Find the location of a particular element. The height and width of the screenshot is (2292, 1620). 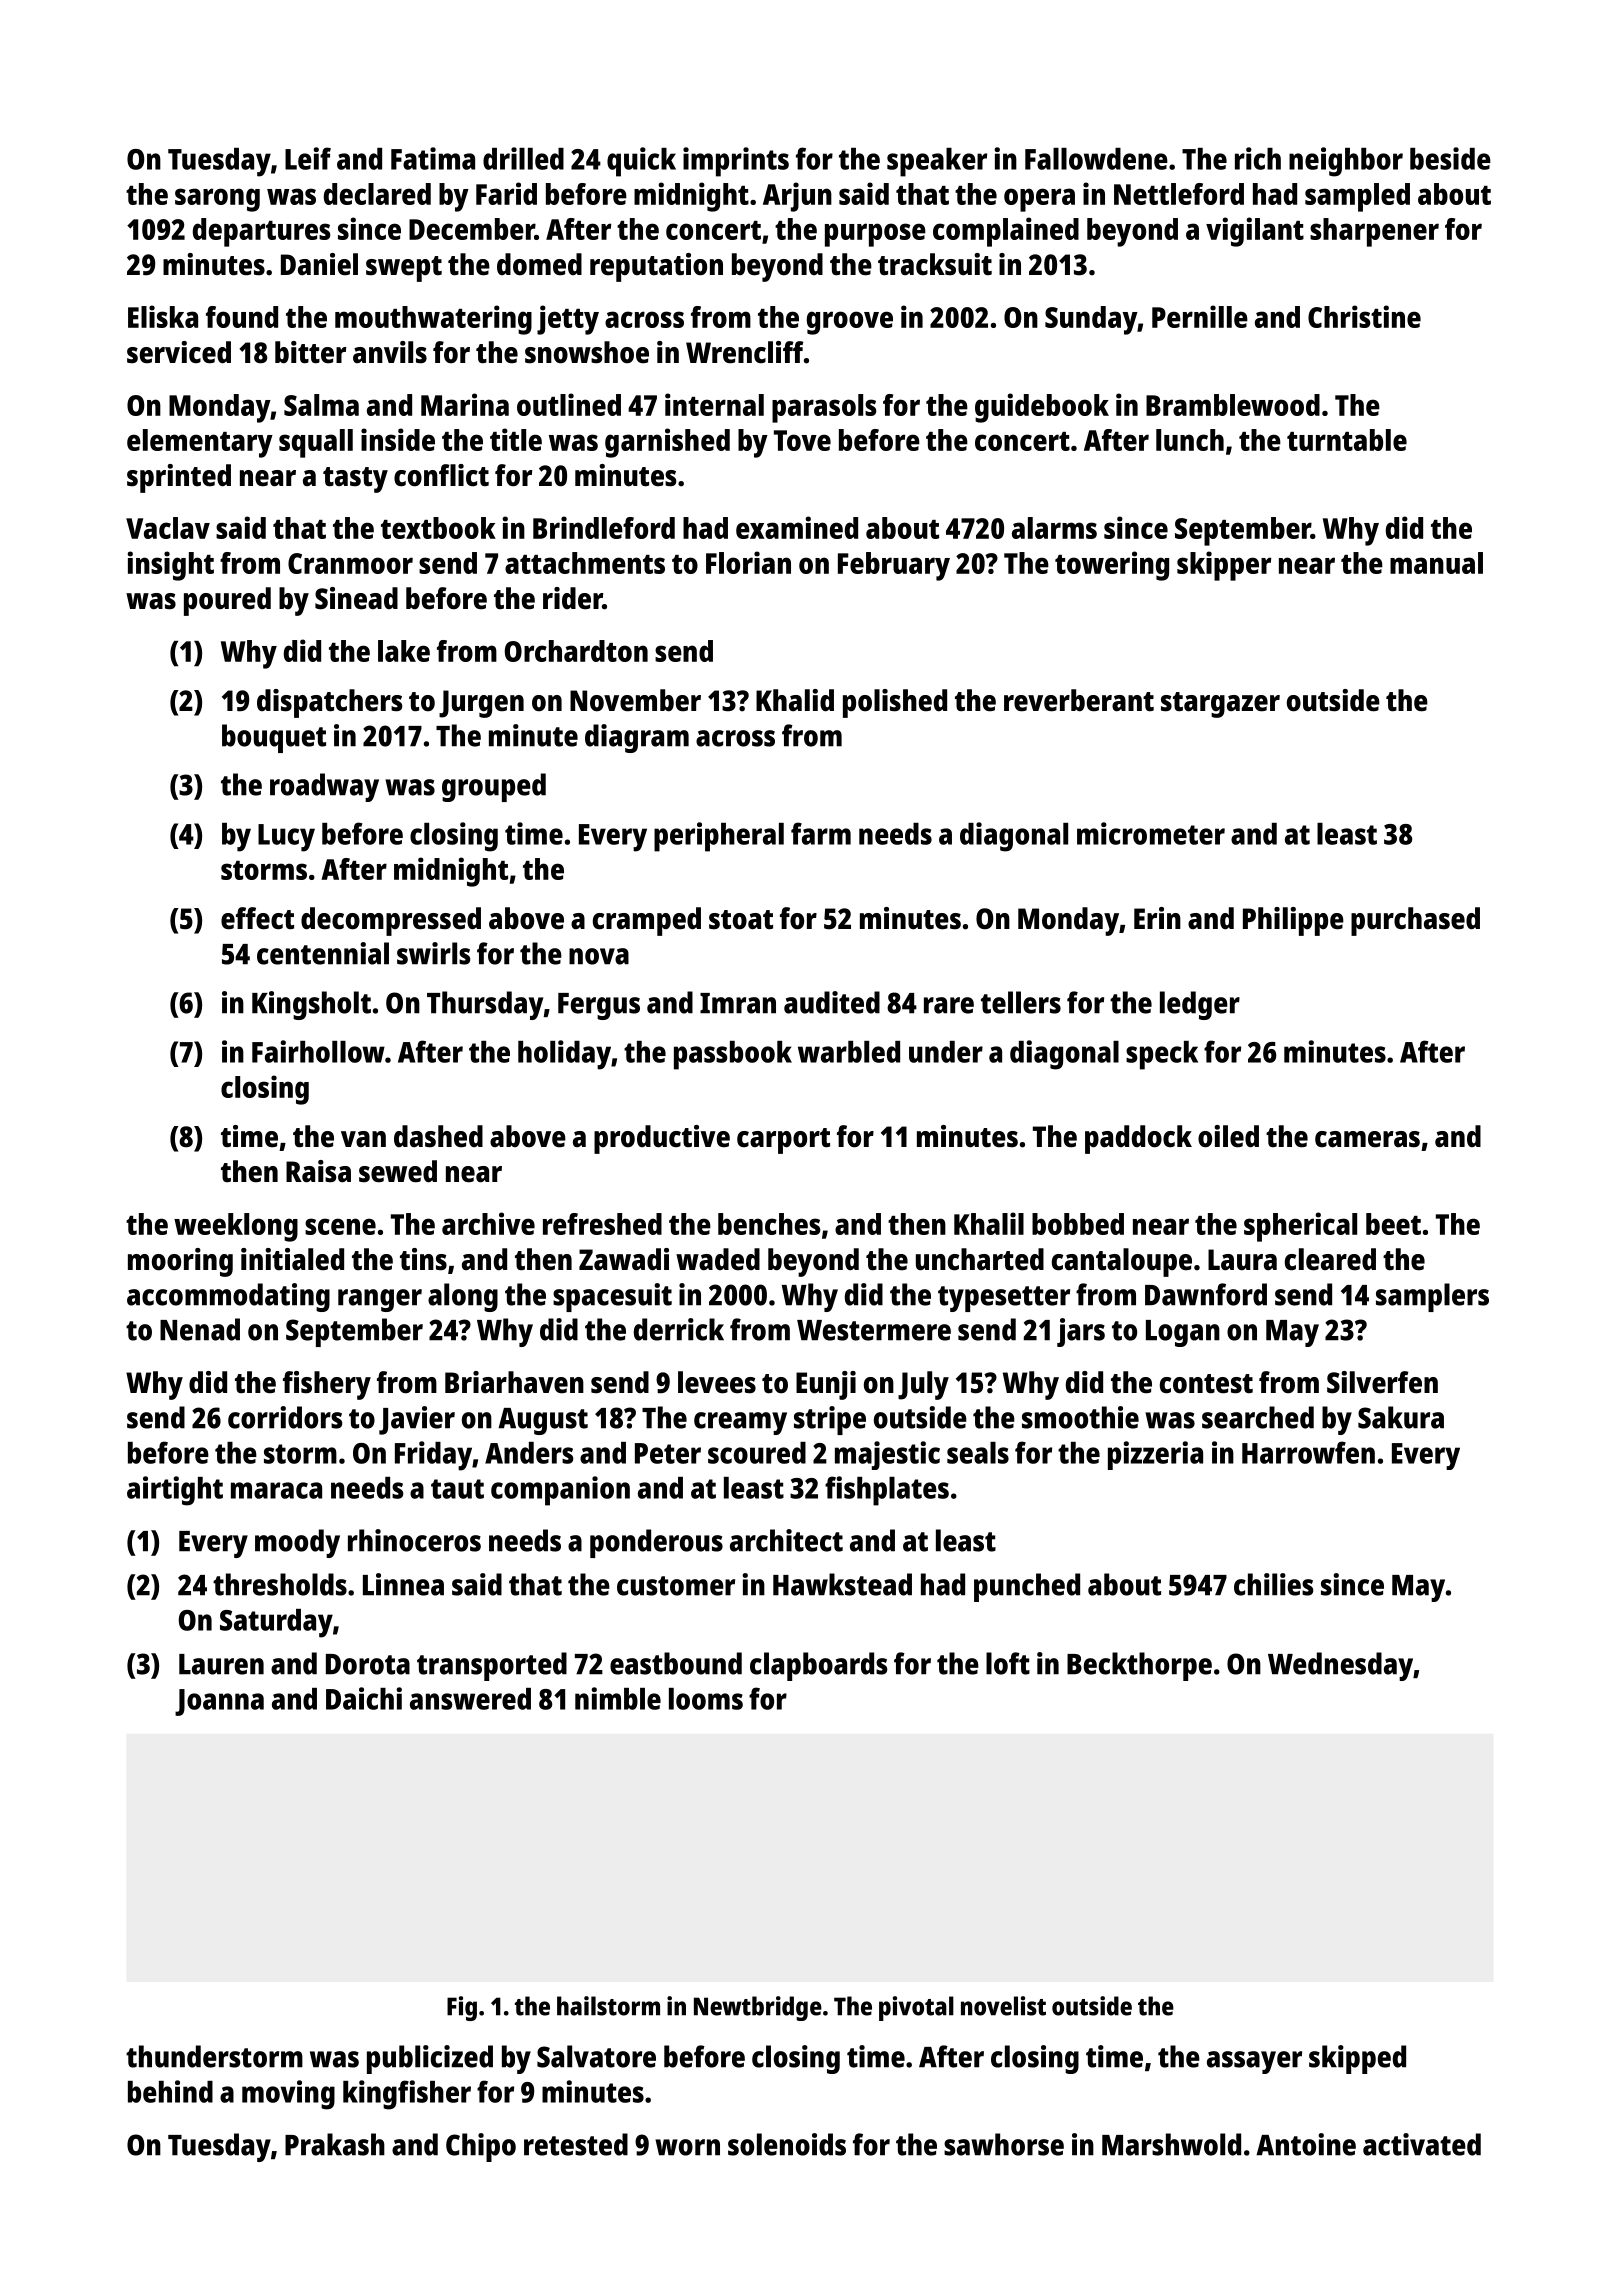

chilies is located at coordinates (1274, 1584).
